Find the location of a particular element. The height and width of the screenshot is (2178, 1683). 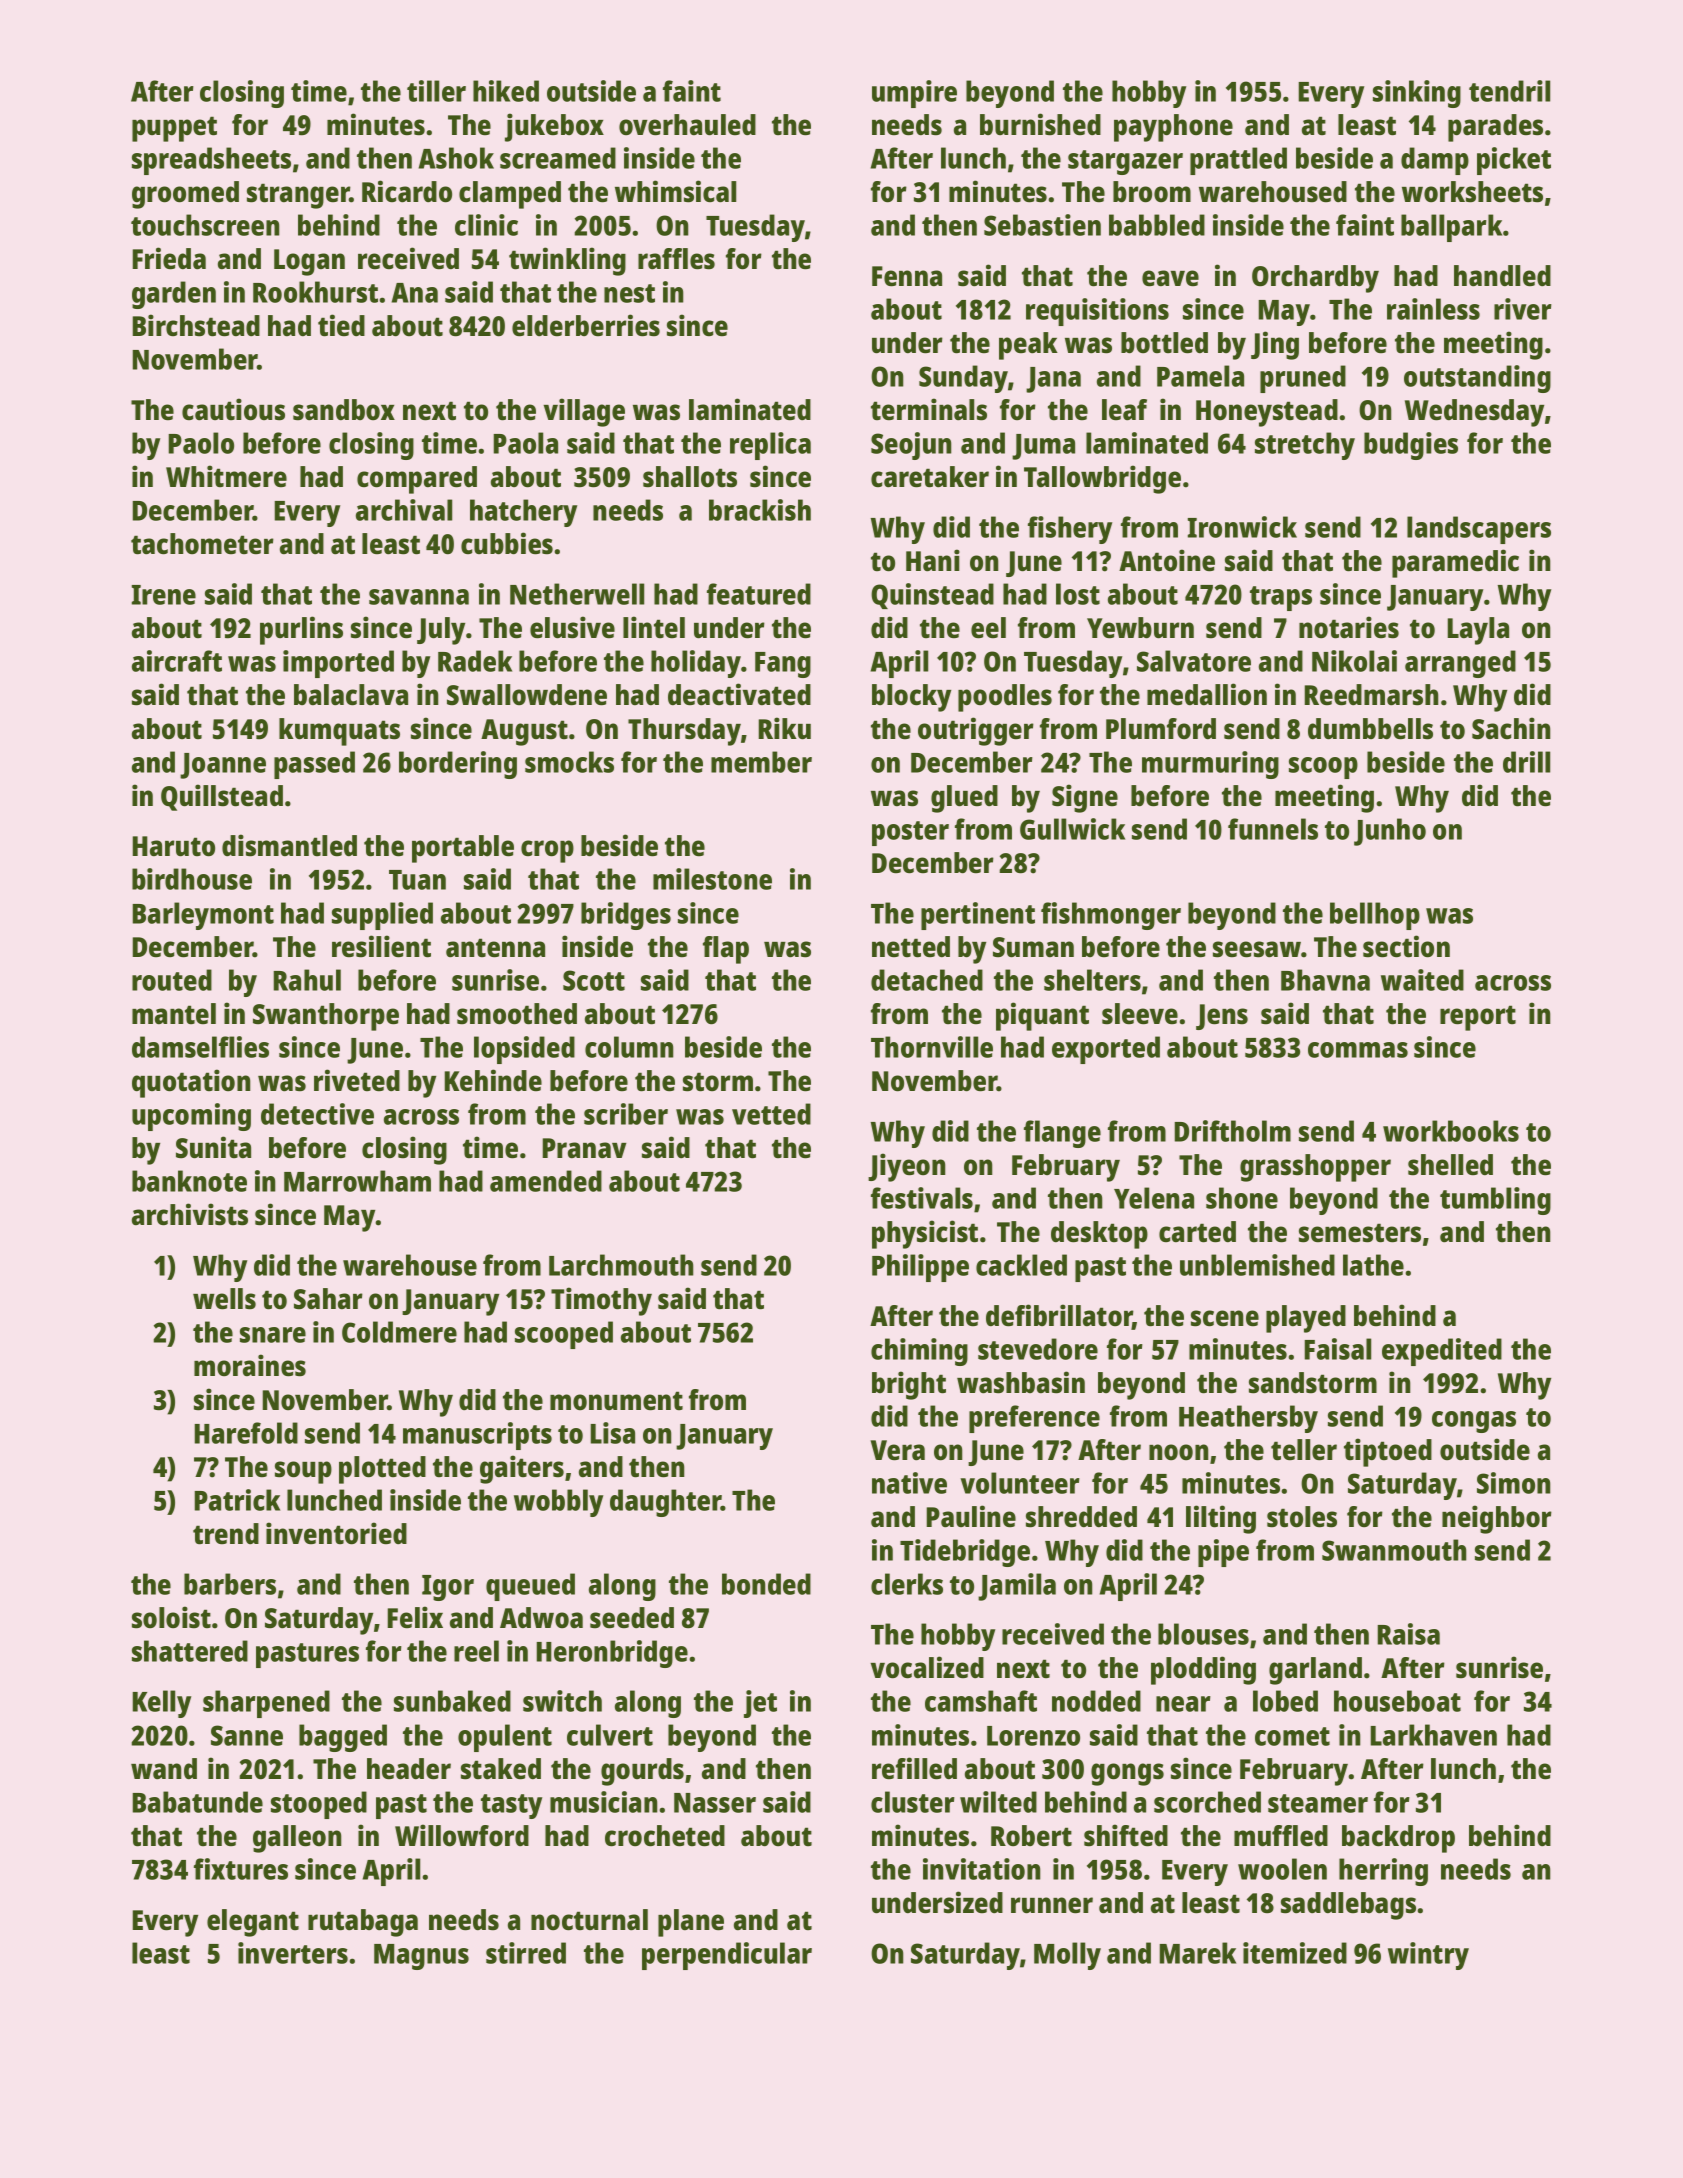

Willowford is located at coordinates (462, 1835).
